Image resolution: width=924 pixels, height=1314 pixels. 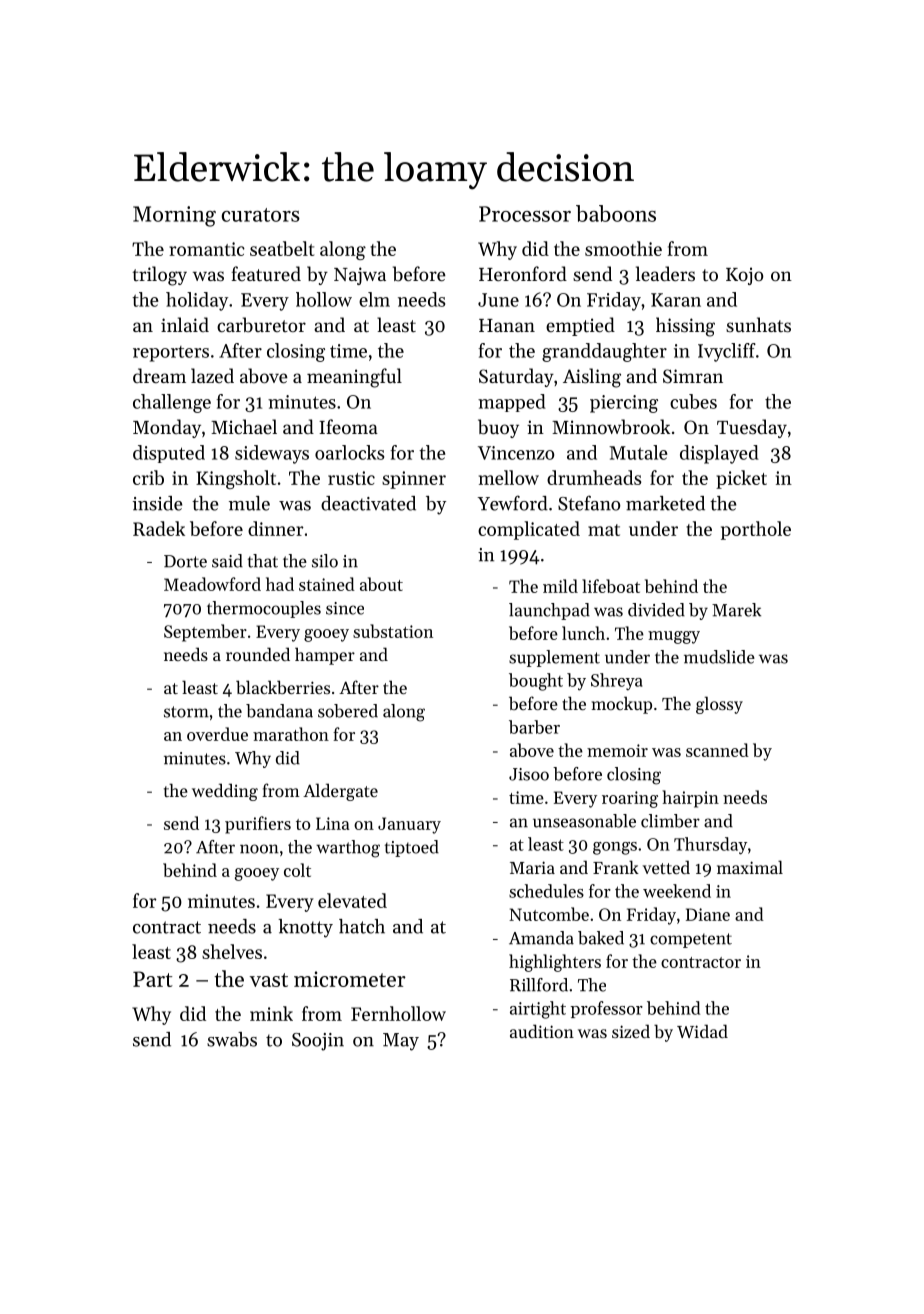 What do you see at coordinates (525, 214) in the image?
I see `Processor` at bounding box center [525, 214].
